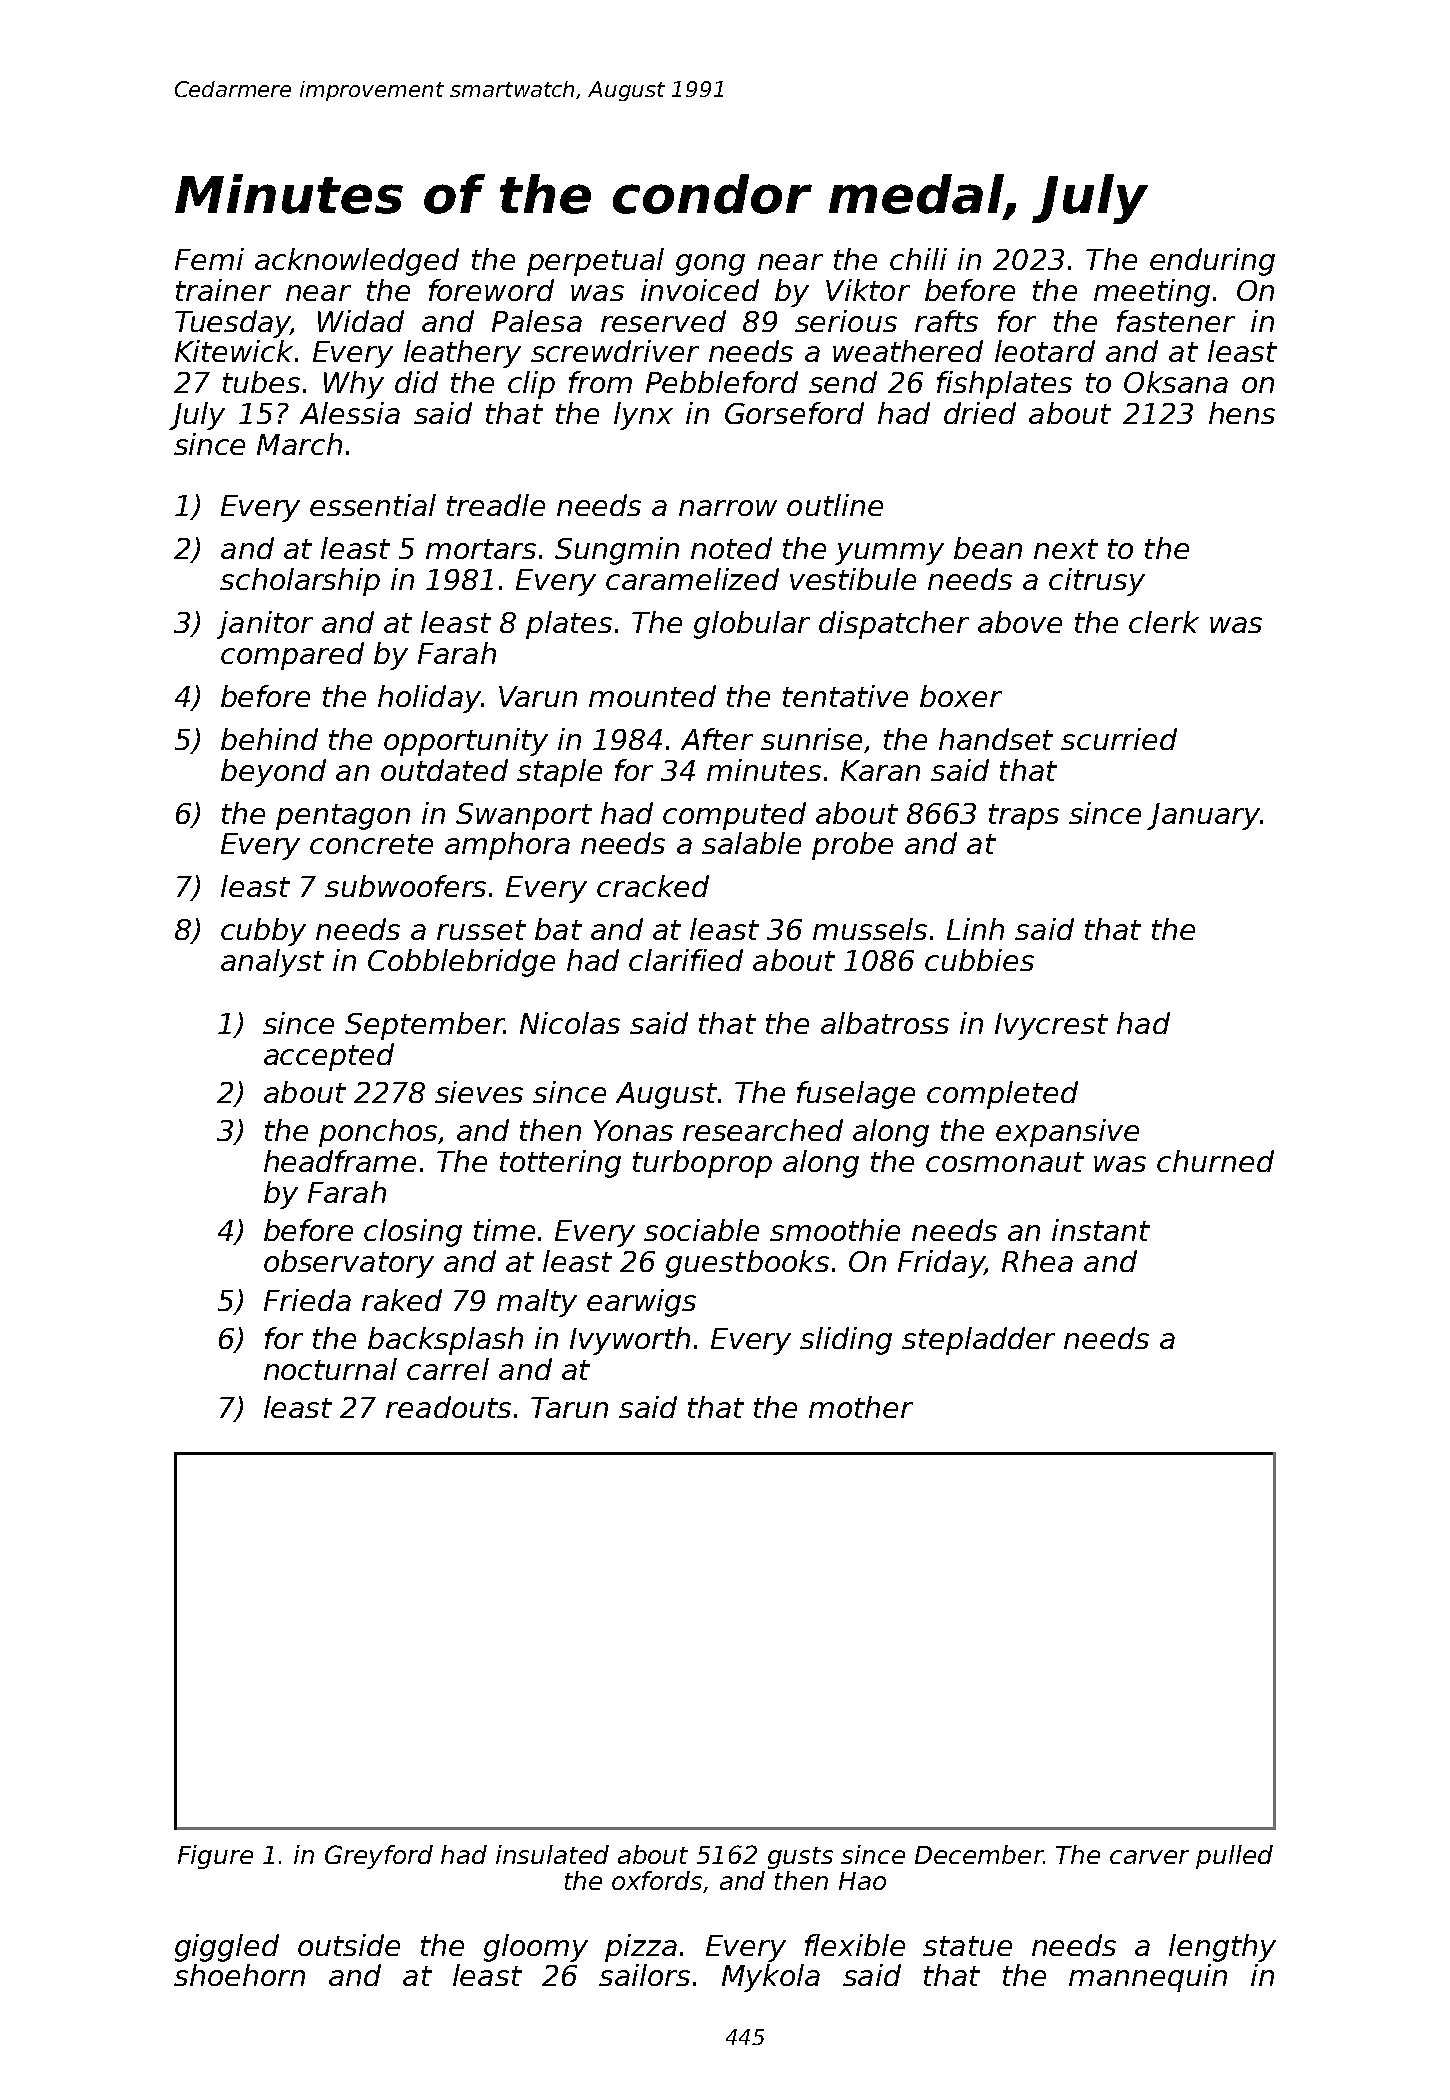  What do you see at coordinates (330, 1369) in the screenshot?
I see `nocturnal` at bounding box center [330, 1369].
